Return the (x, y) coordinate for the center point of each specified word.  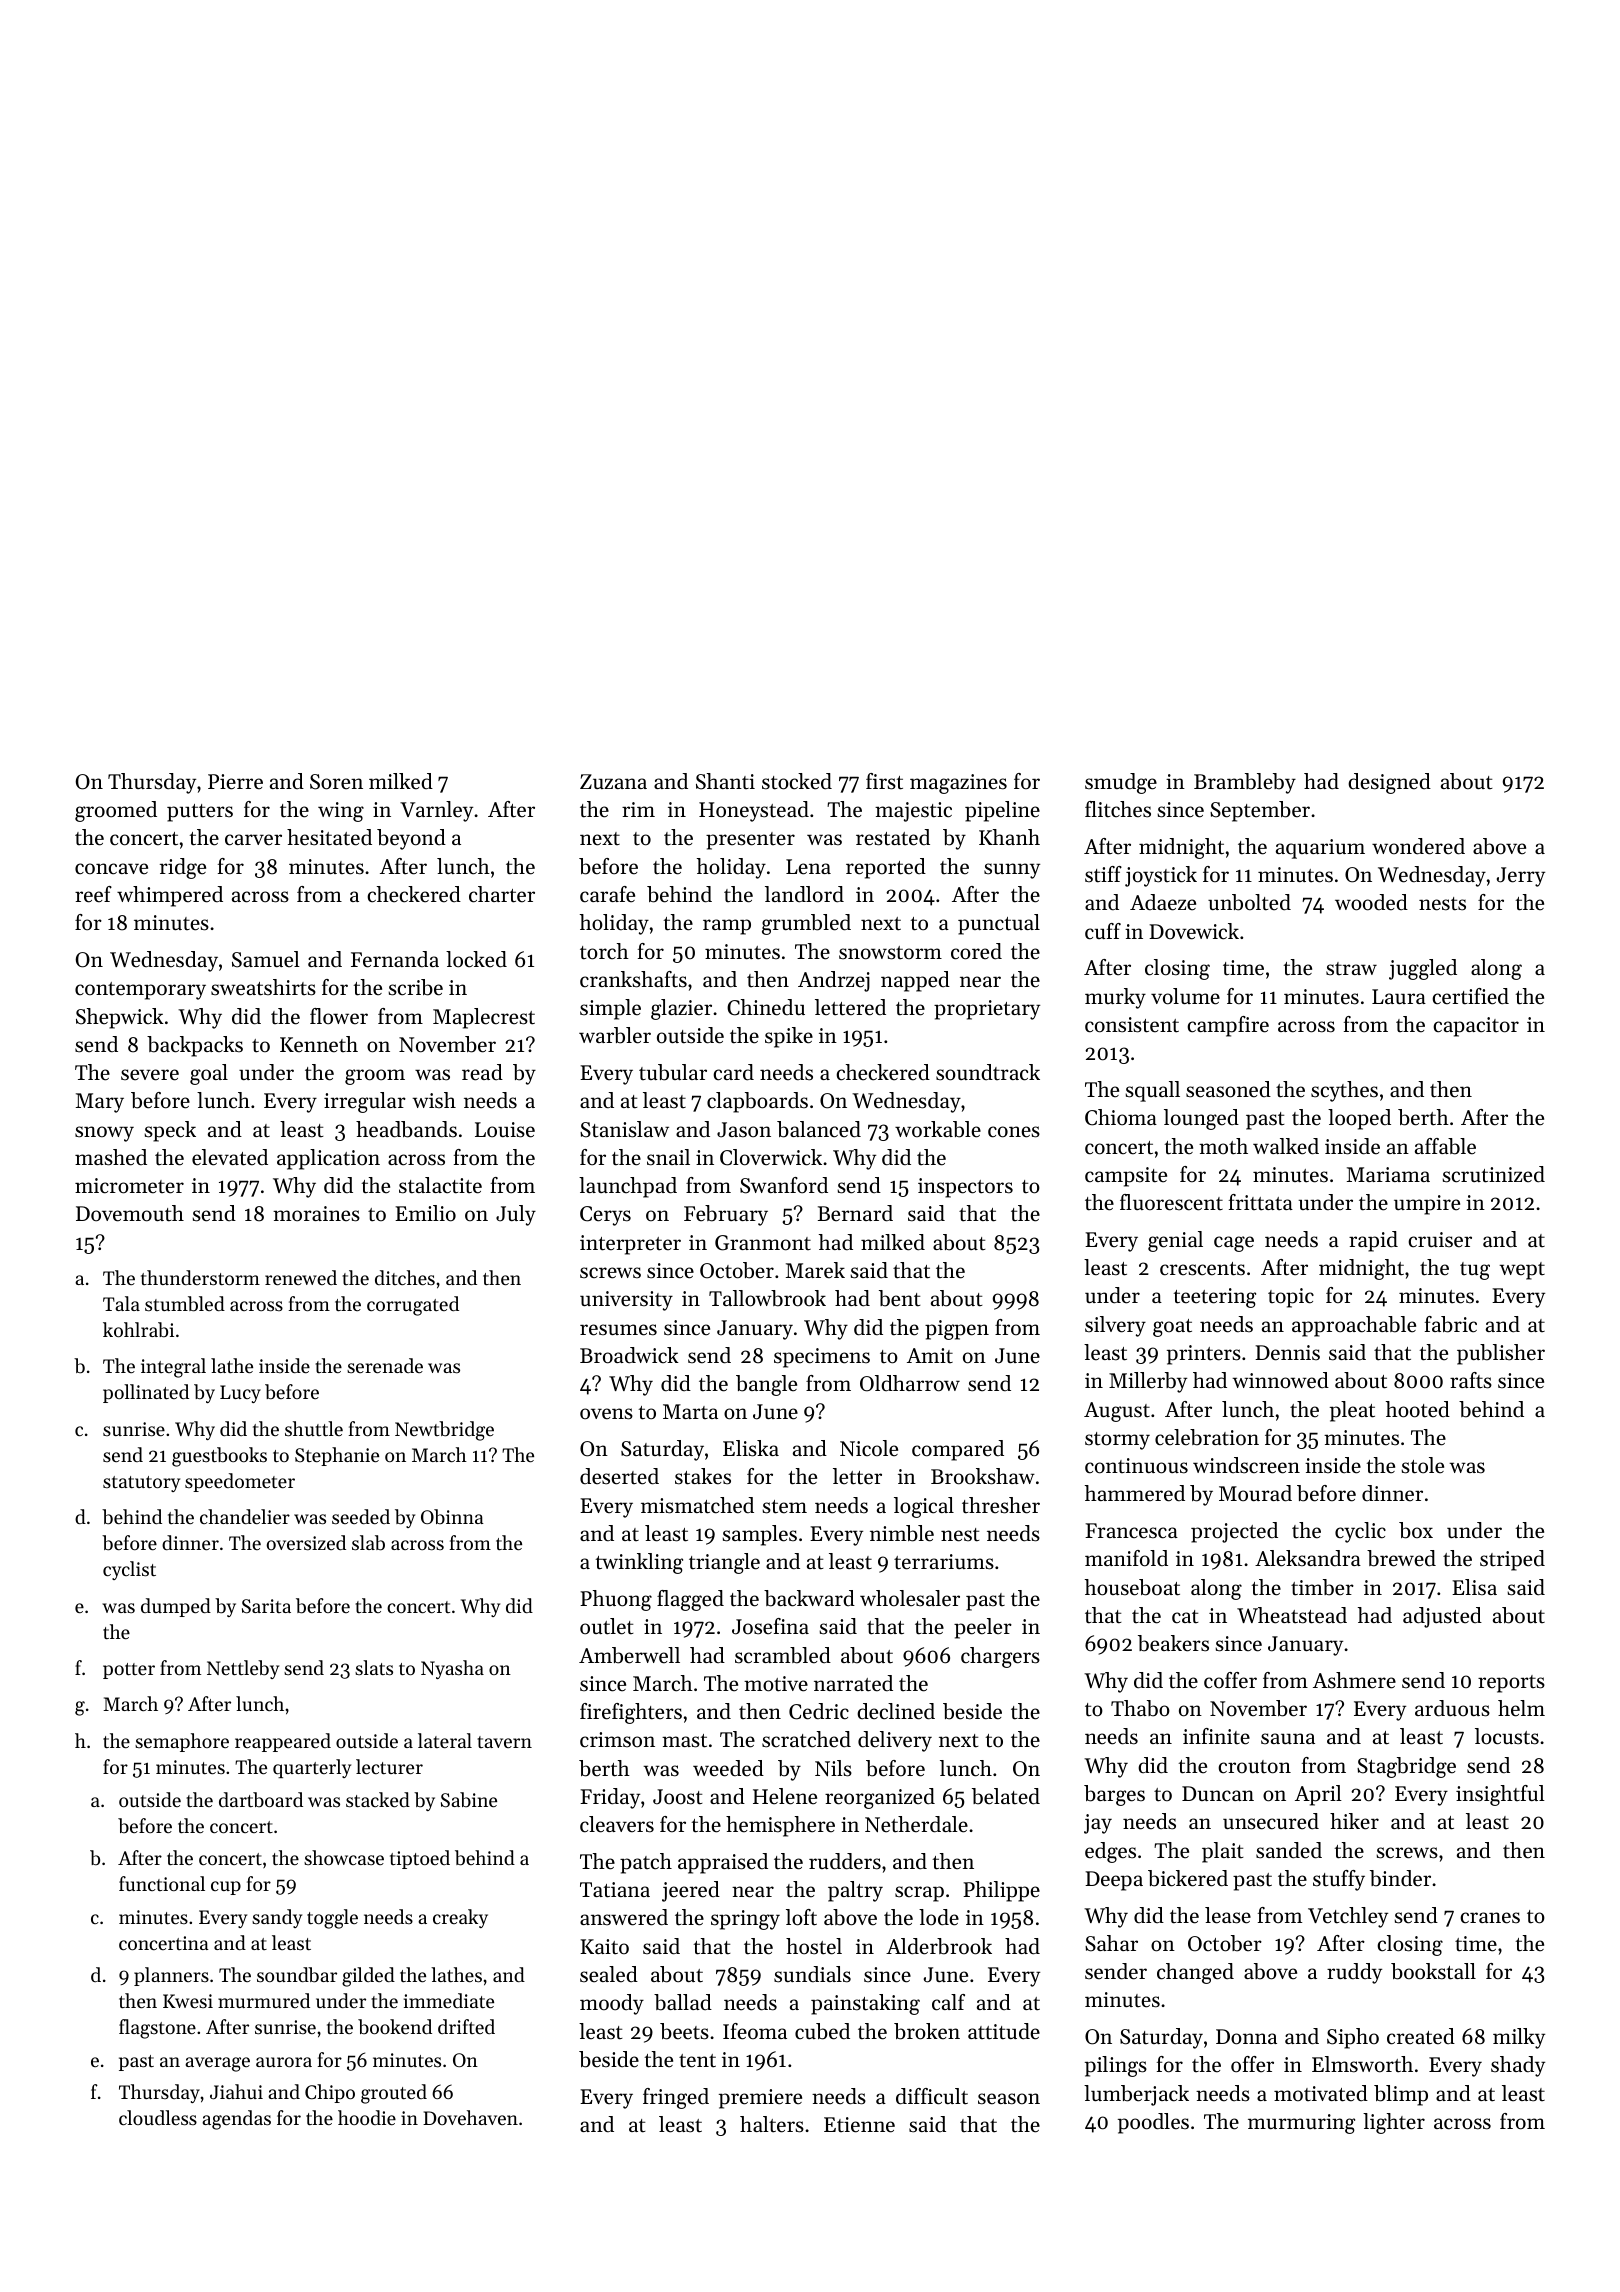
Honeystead (754, 811)
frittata (1261, 1202)
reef (93, 894)
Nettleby (243, 1669)
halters (772, 2124)
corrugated (413, 1306)
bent (899, 1298)
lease (1228, 1915)
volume (1185, 996)
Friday (610, 1798)
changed (1195, 1973)
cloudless (158, 2117)
